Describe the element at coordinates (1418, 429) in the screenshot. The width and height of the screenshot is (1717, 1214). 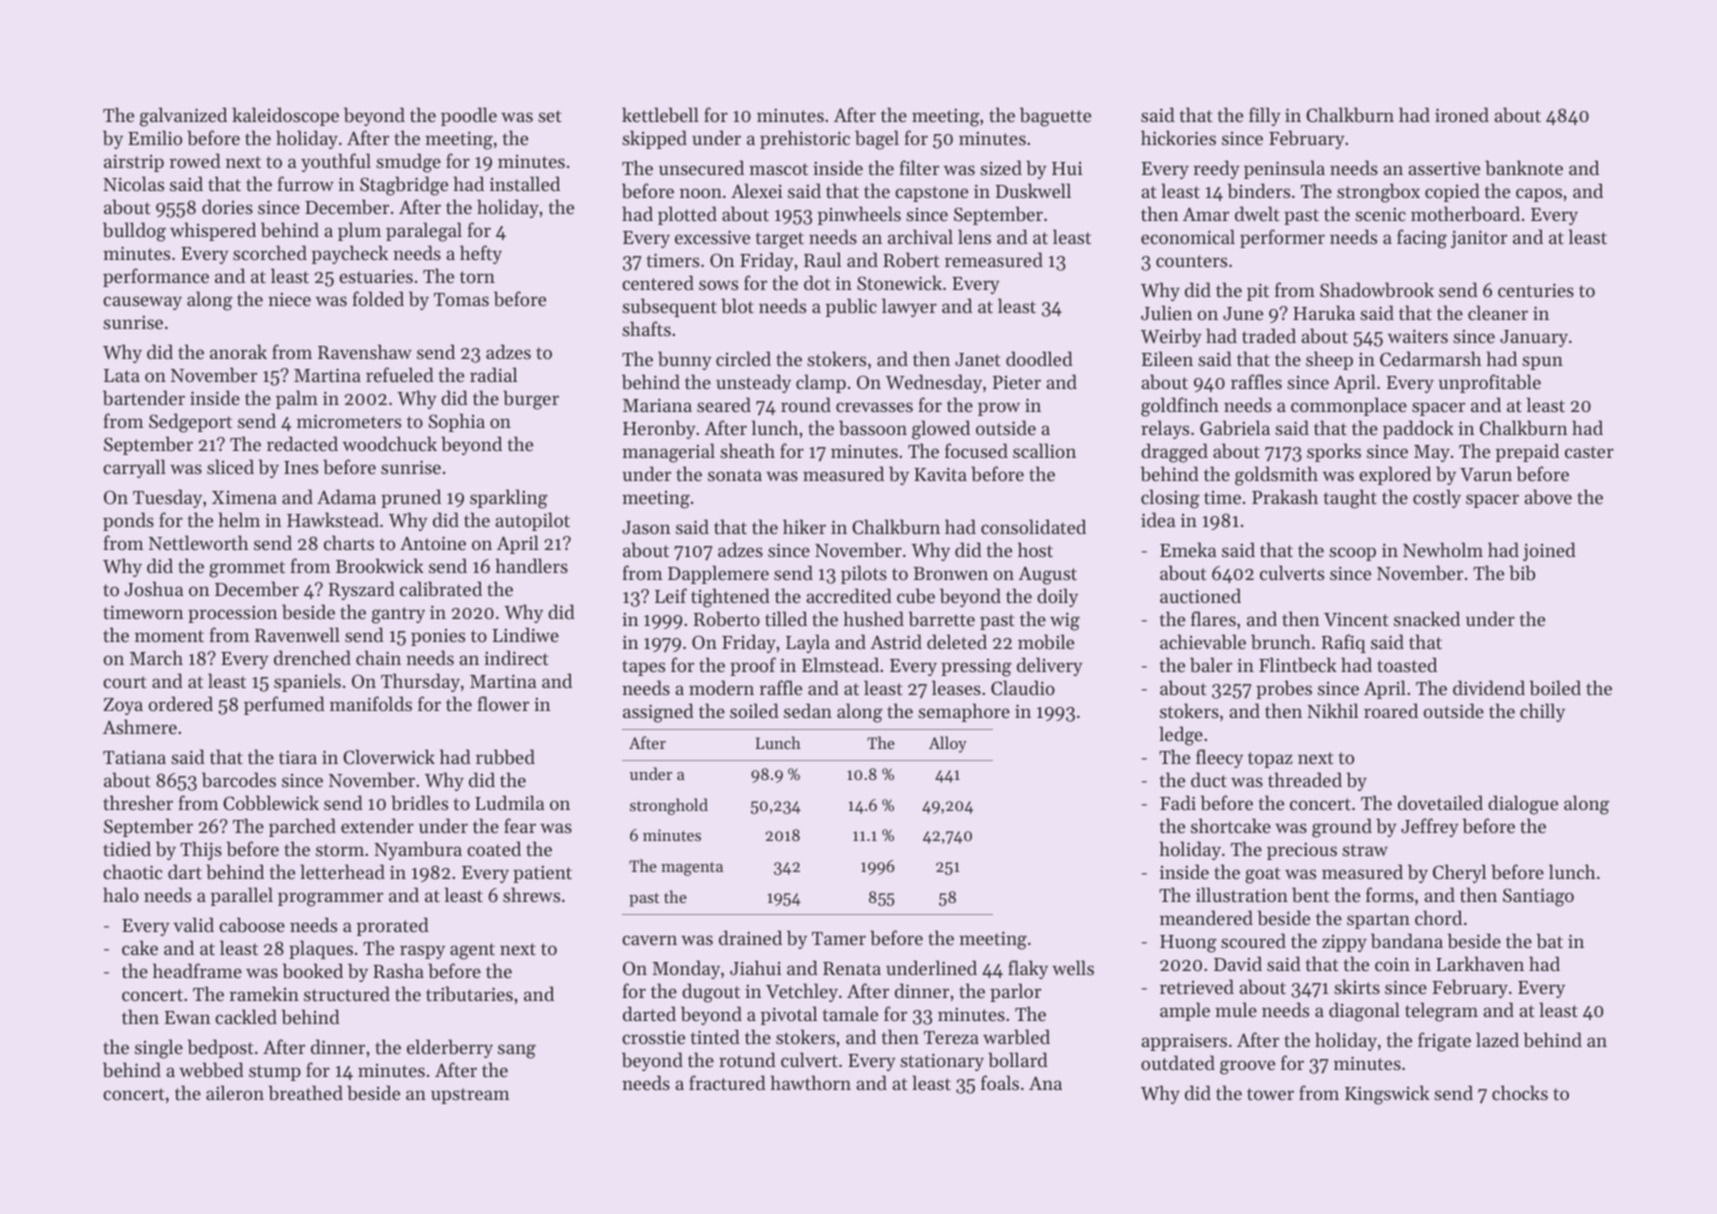
I see `paddock` at that location.
